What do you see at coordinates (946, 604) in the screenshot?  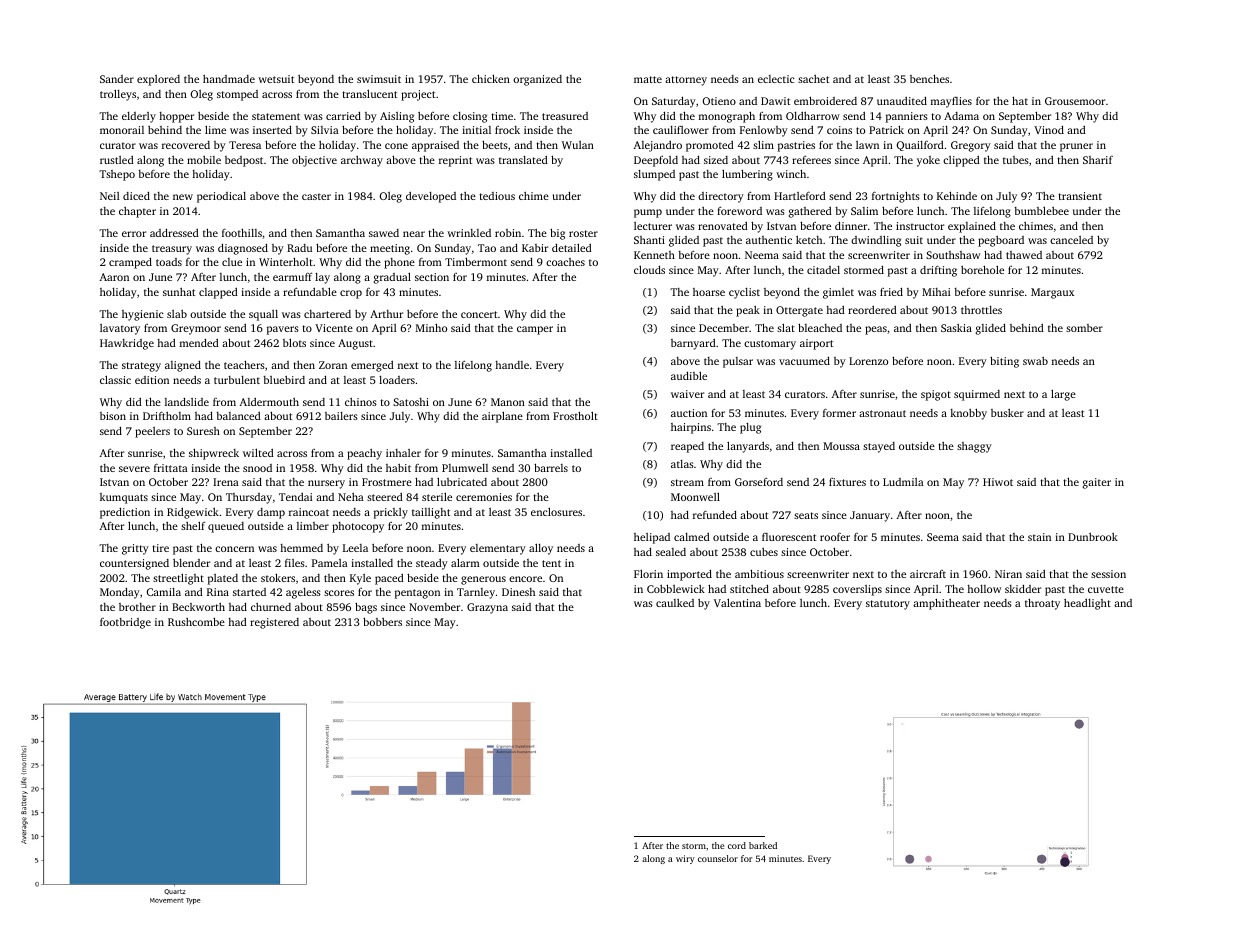 I see `amphitheater` at bounding box center [946, 604].
